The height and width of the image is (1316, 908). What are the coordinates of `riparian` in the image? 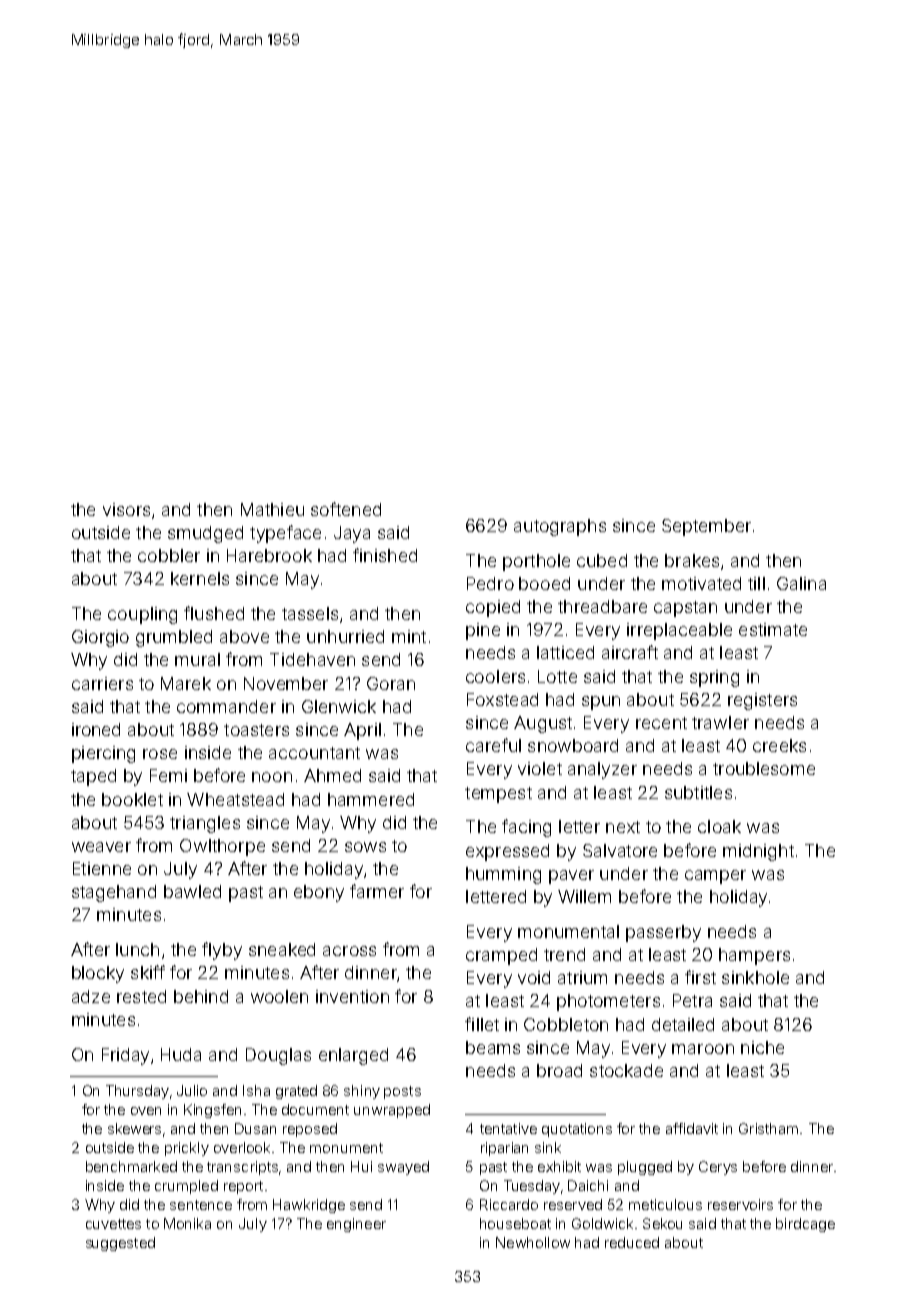 It's located at (504, 1149).
